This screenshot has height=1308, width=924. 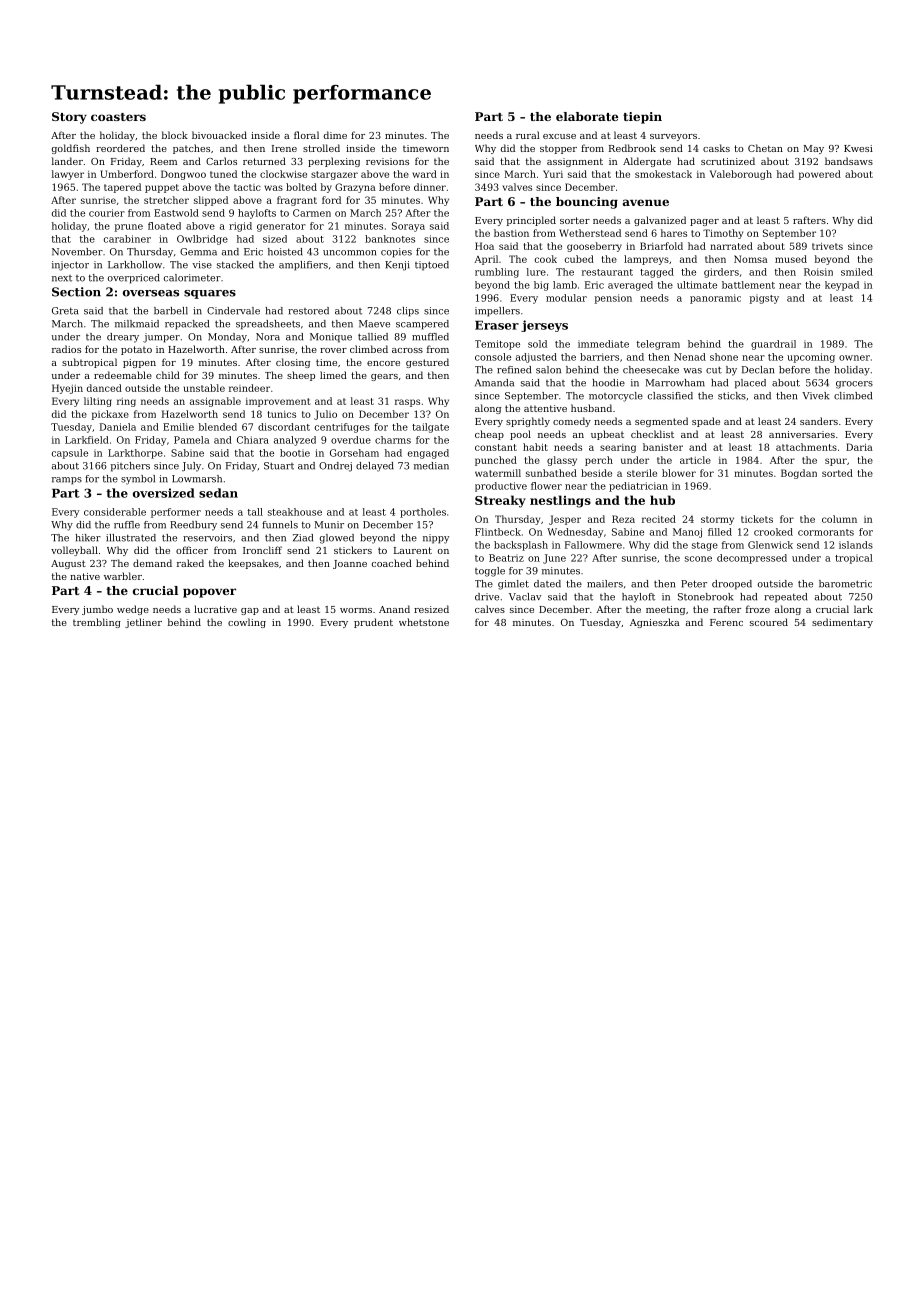 I want to click on jerseys, so click(x=544, y=326).
